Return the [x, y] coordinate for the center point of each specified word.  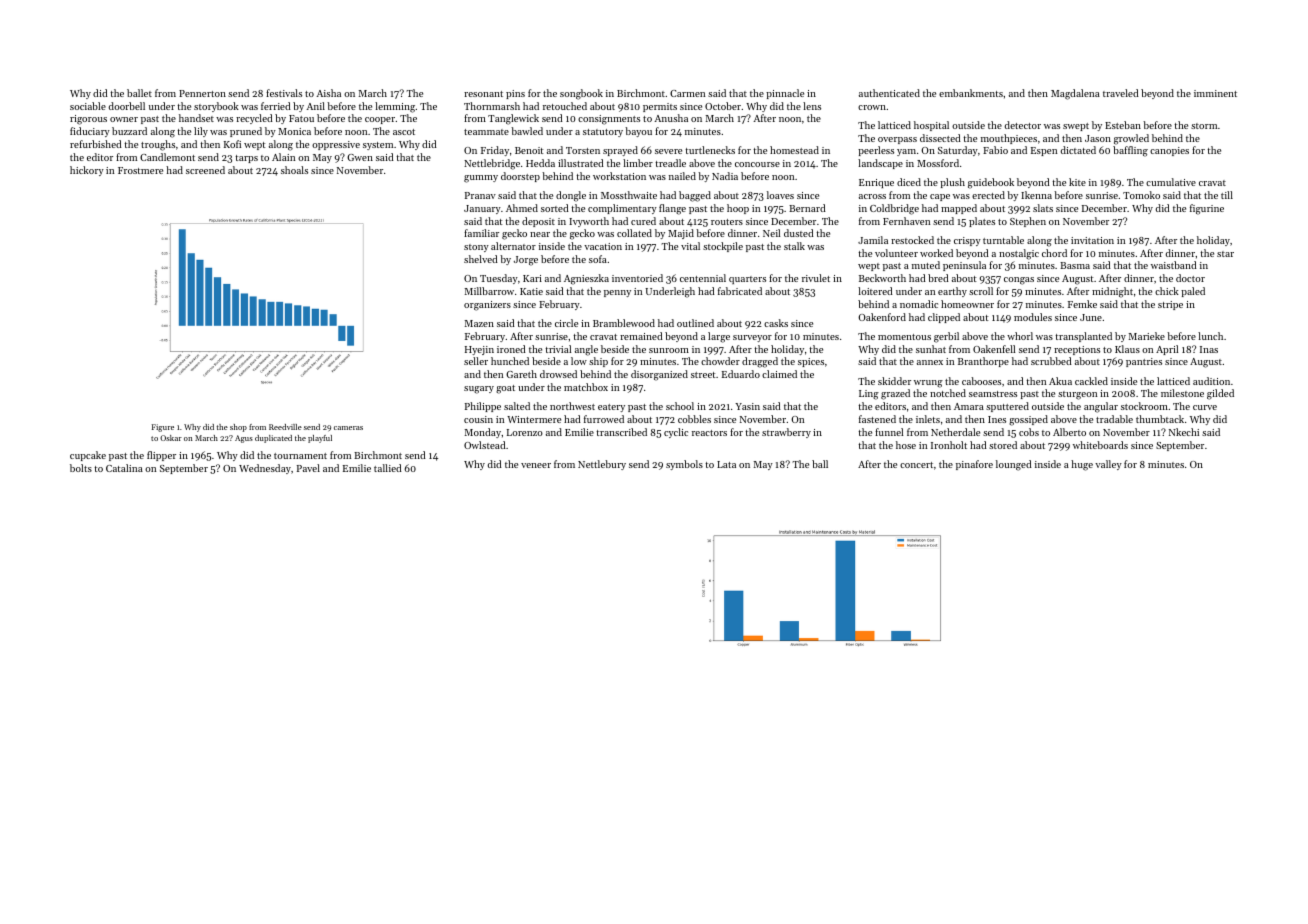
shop [238, 428]
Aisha [328, 93]
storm [1204, 126]
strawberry [786, 433]
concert [916, 465]
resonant [483, 94]
